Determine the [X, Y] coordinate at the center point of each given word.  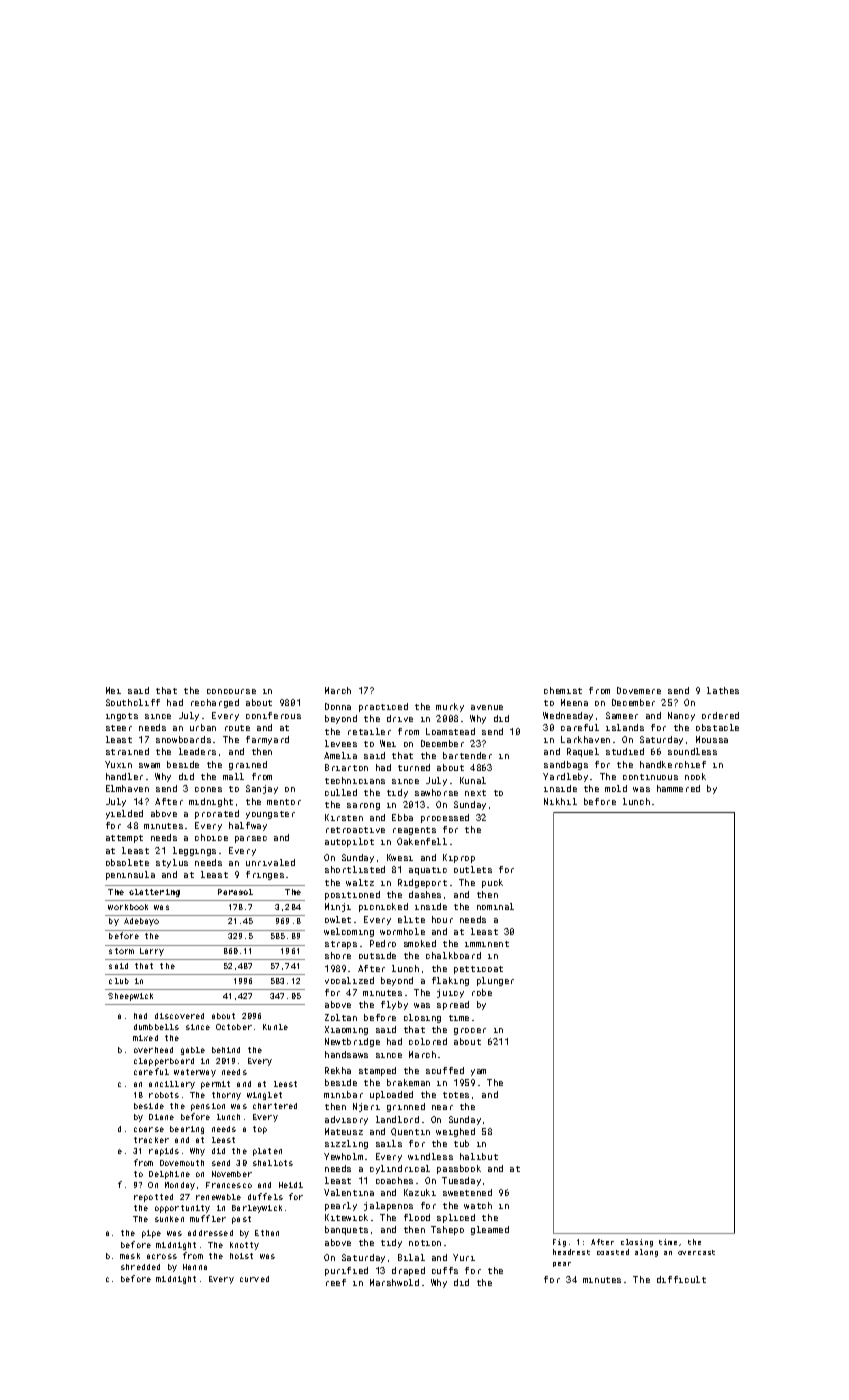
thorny [226, 1096]
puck [492, 883]
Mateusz [344, 1131]
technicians [355, 780]
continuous [650, 777]
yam [478, 1072]
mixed [145, 1038]
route [237, 728]
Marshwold [394, 1282]
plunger [495, 981]
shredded [140, 1267]
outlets [473, 869]
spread [453, 1005]
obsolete [127, 862]
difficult [681, 1279]
